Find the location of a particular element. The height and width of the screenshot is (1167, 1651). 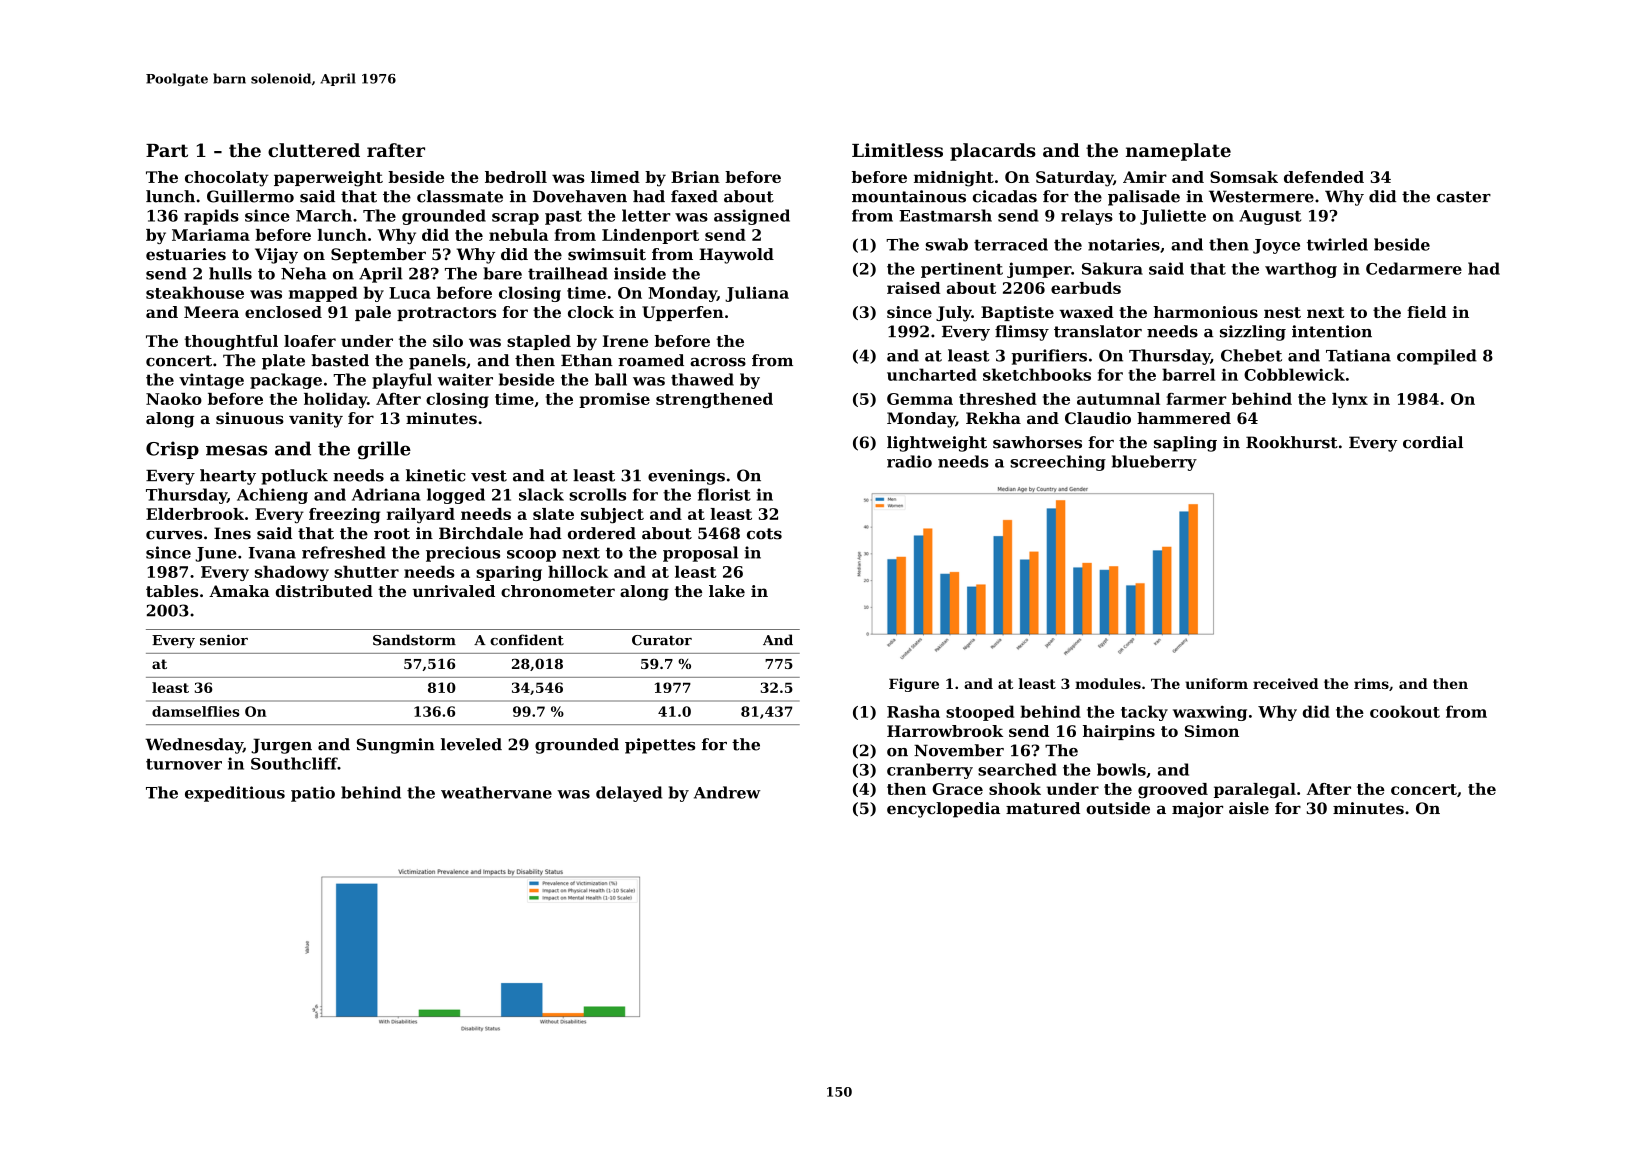

cots is located at coordinates (764, 534).
